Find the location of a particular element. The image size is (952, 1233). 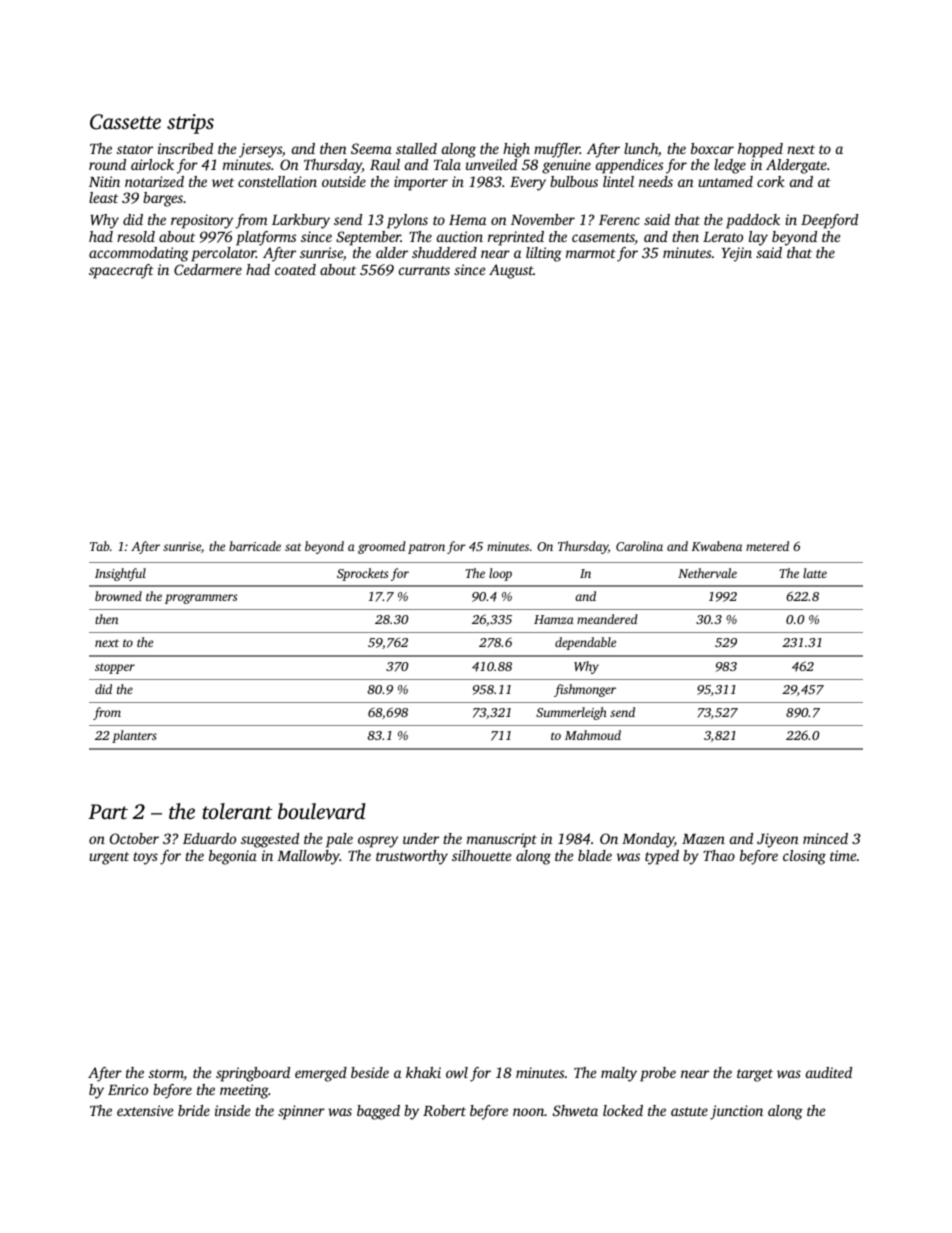

needs is located at coordinates (656, 181).
